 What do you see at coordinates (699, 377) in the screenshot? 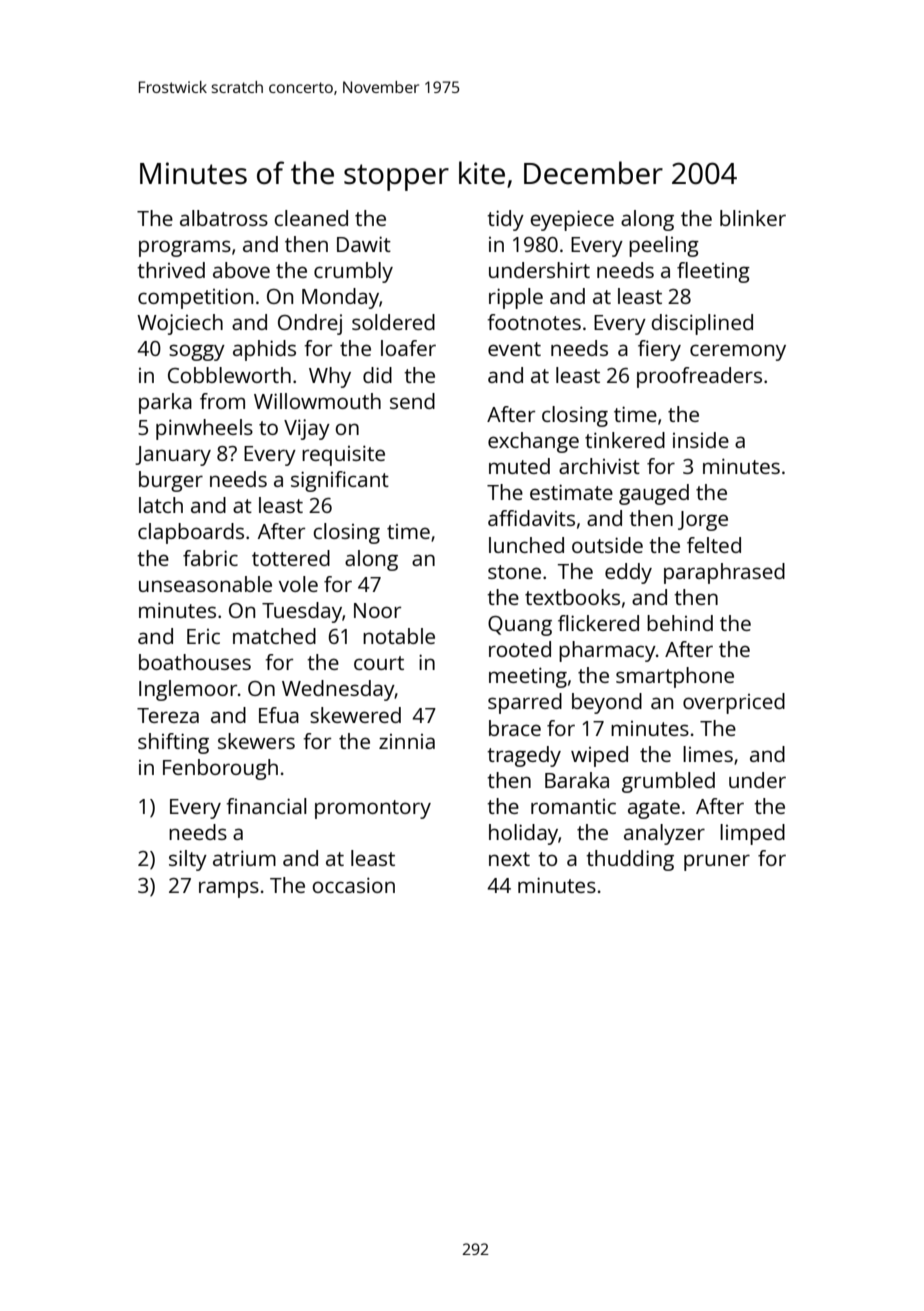
I see `proofreaders` at bounding box center [699, 377].
